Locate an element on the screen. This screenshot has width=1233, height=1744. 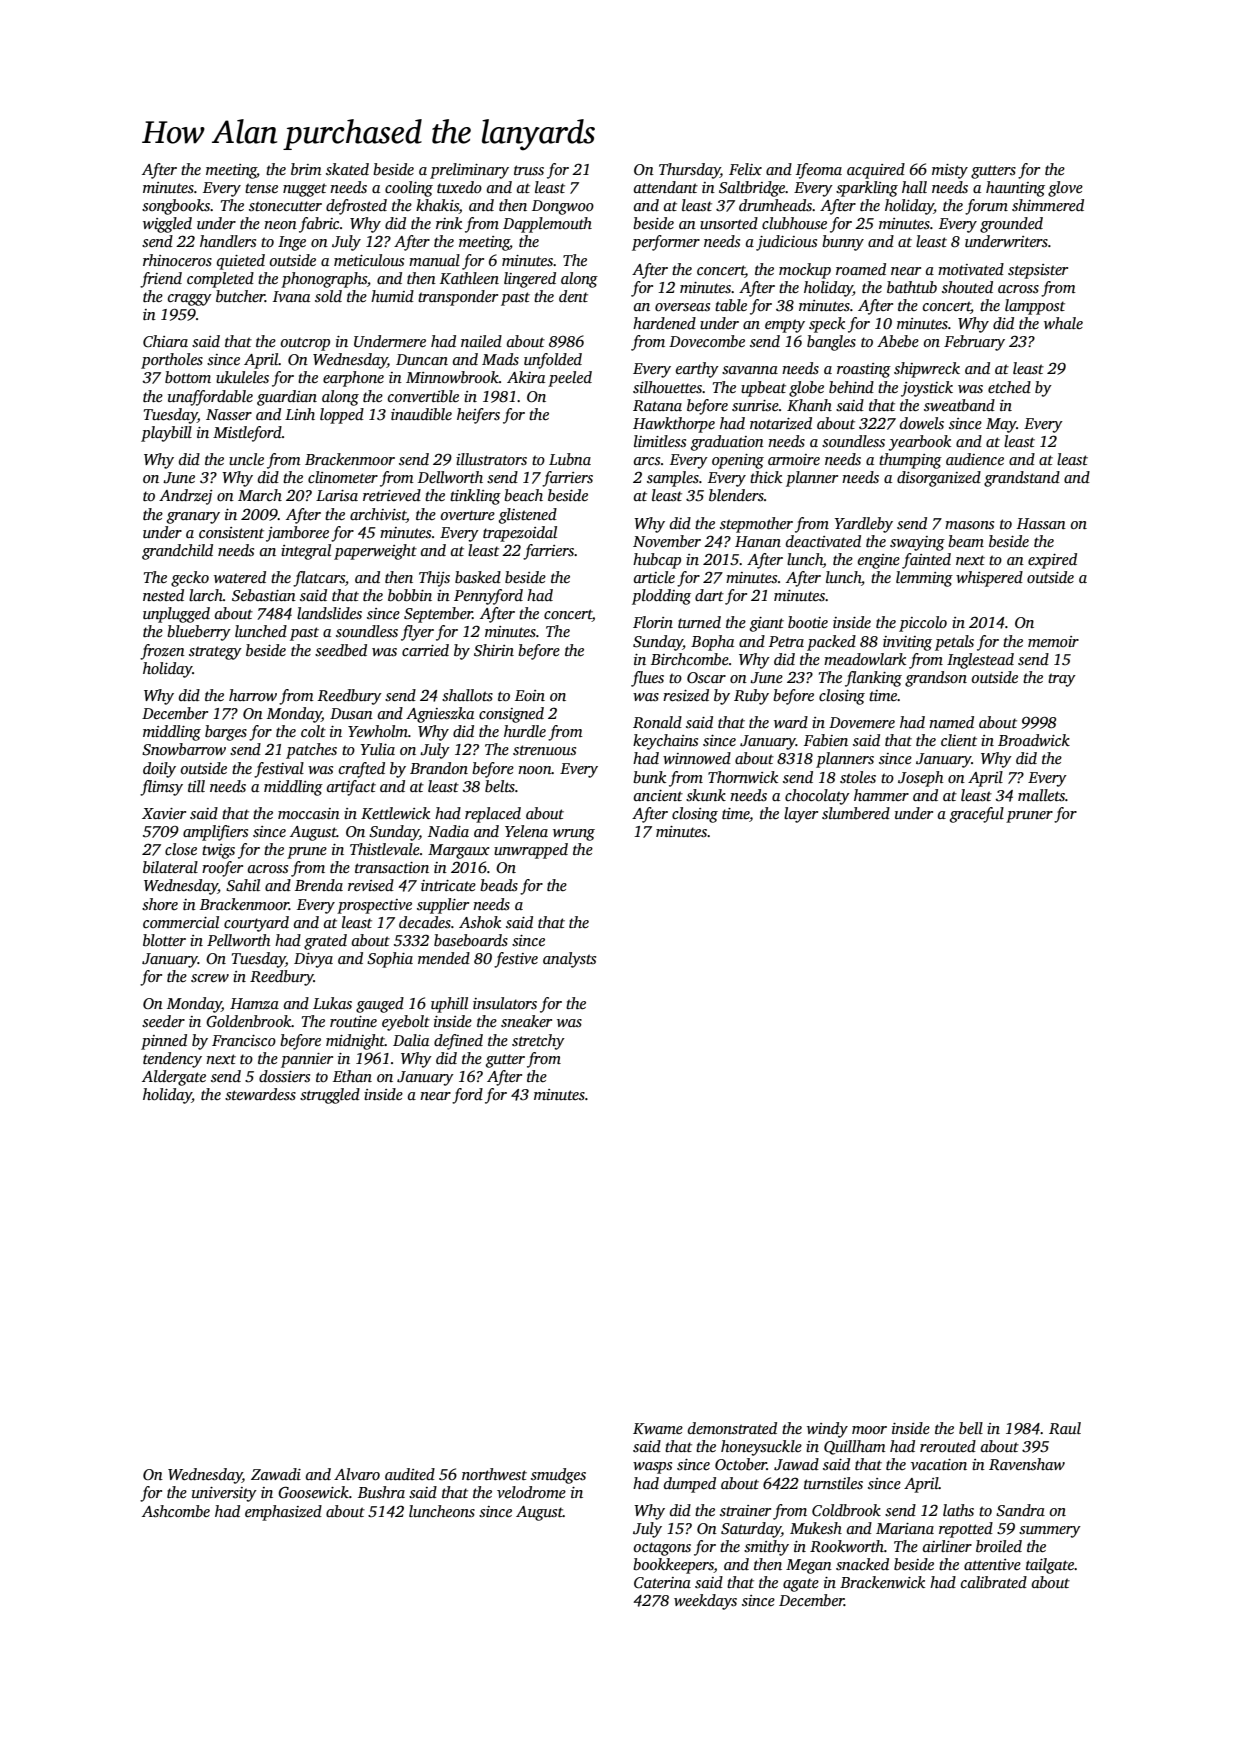
mallets is located at coordinates (1041, 795).
